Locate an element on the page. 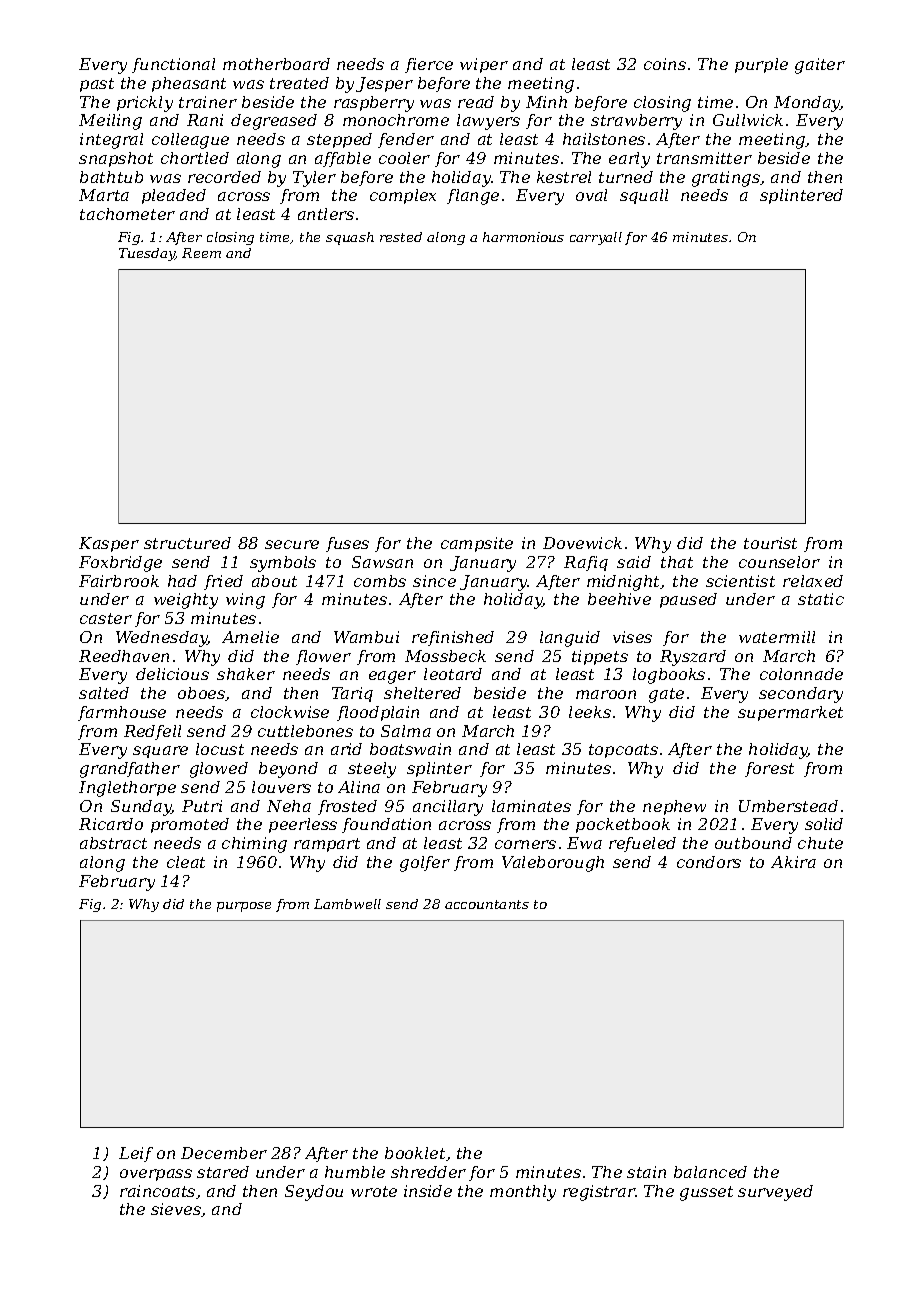  purpose is located at coordinates (244, 907).
